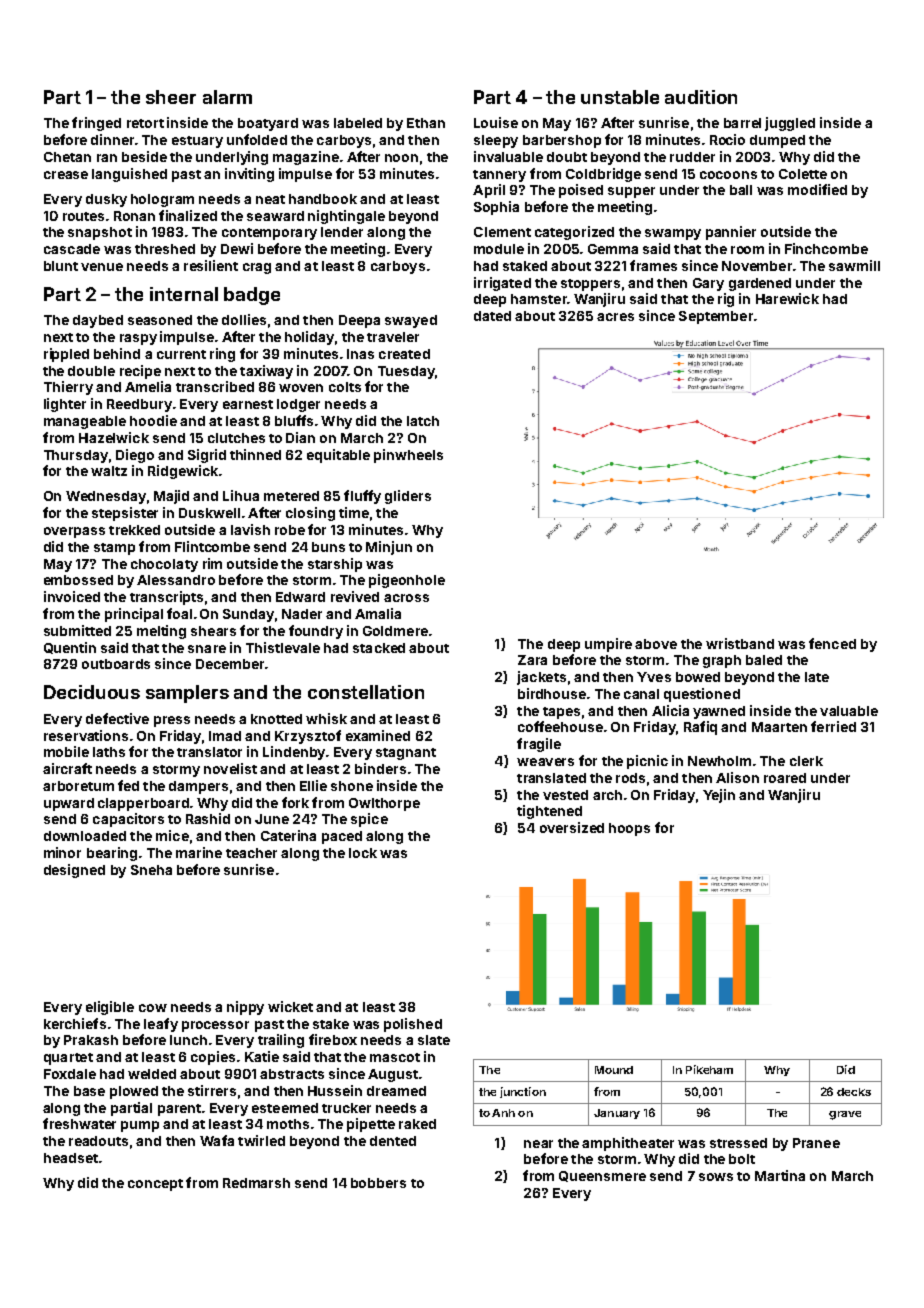  What do you see at coordinates (492, 316) in the image?
I see `dated` at bounding box center [492, 316].
